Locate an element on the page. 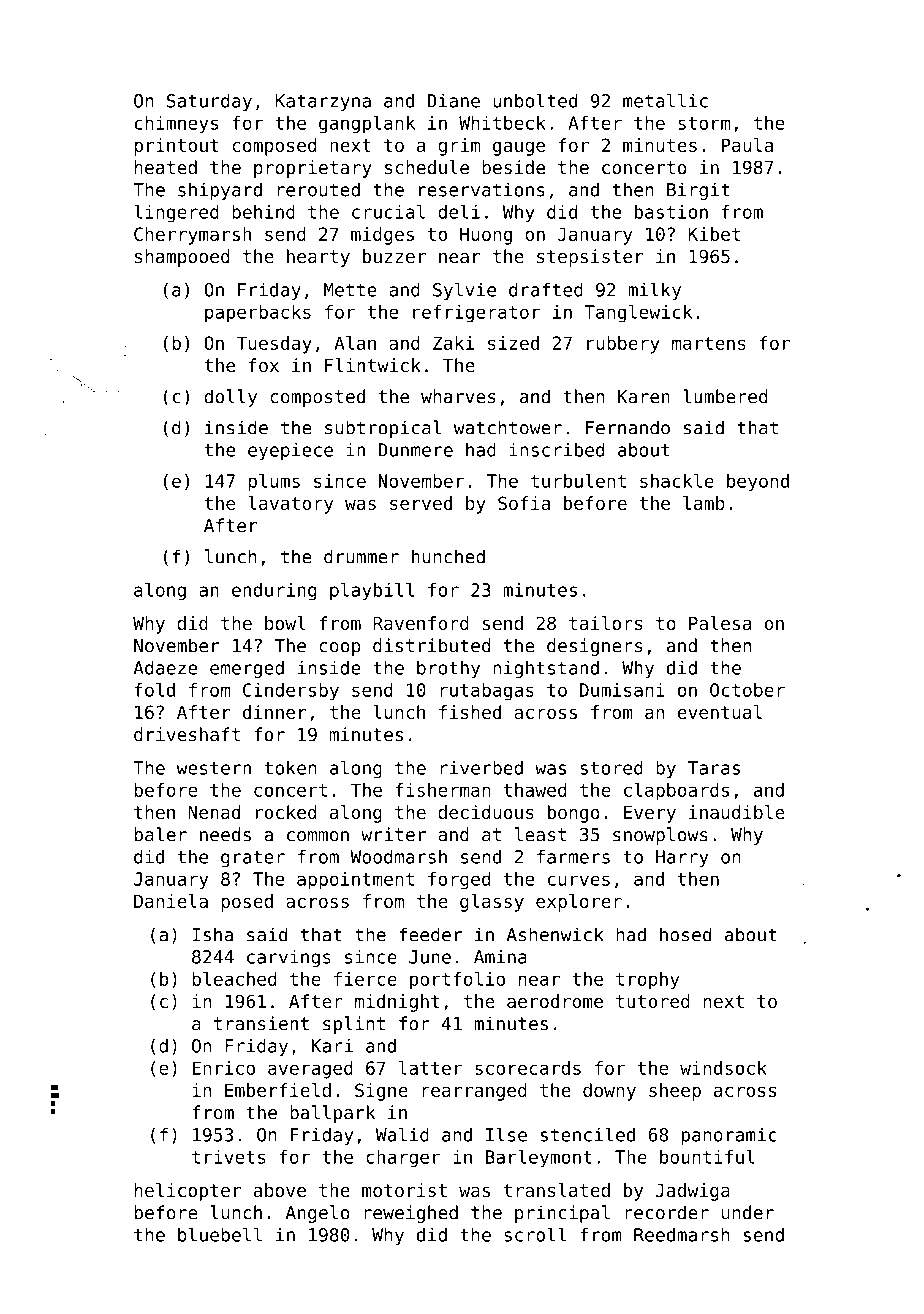  motorist is located at coordinates (404, 1190).
